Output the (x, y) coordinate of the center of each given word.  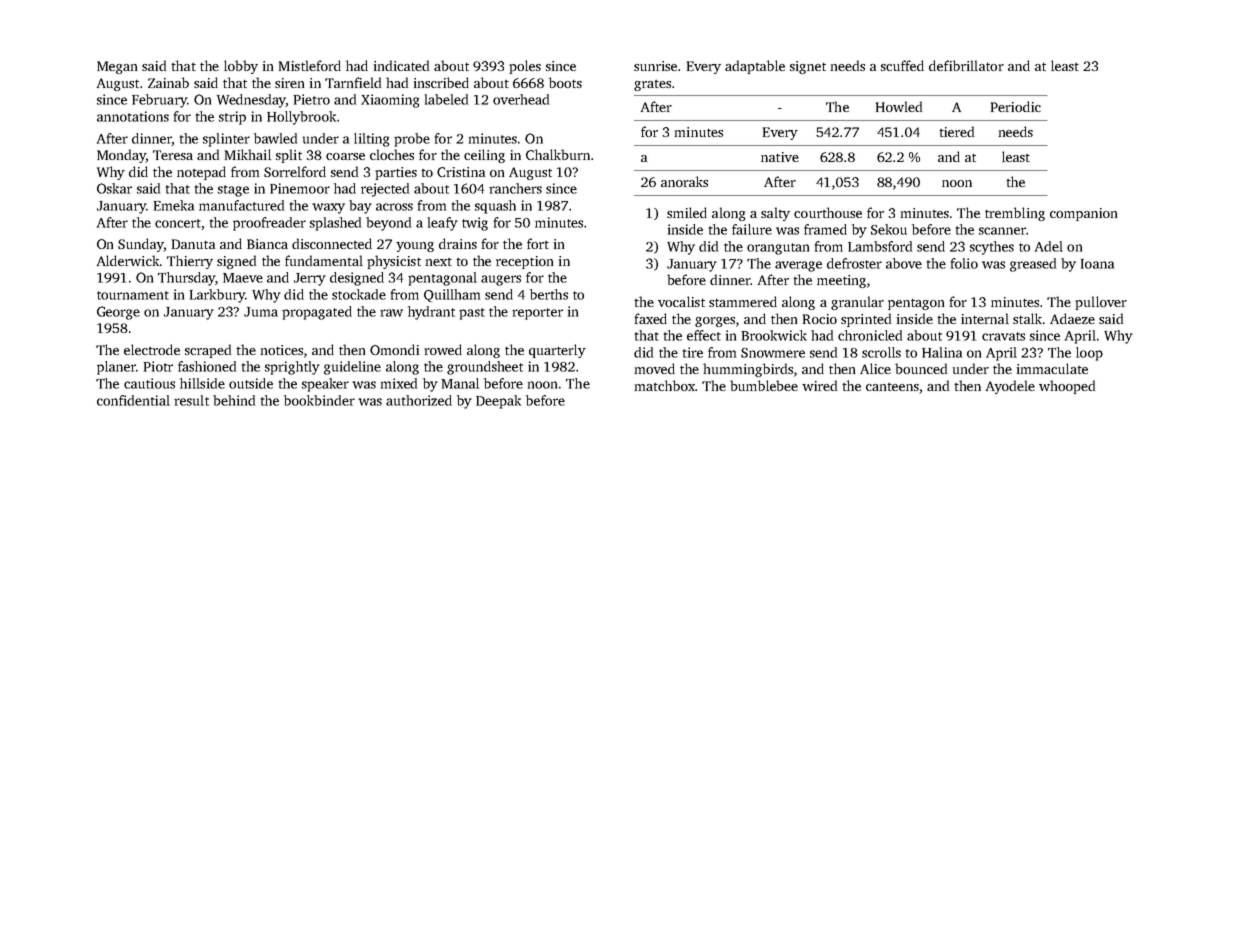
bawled (275, 138)
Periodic (1016, 106)
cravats (1003, 336)
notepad (201, 173)
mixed (399, 383)
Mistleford (310, 65)
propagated (317, 313)
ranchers (515, 188)
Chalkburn (558, 154)
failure (752, 229)
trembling (1015, 214)
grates (652, 85)
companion (1083, 214)
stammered (743, 301)
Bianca (267, 244)
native (780, 157)
